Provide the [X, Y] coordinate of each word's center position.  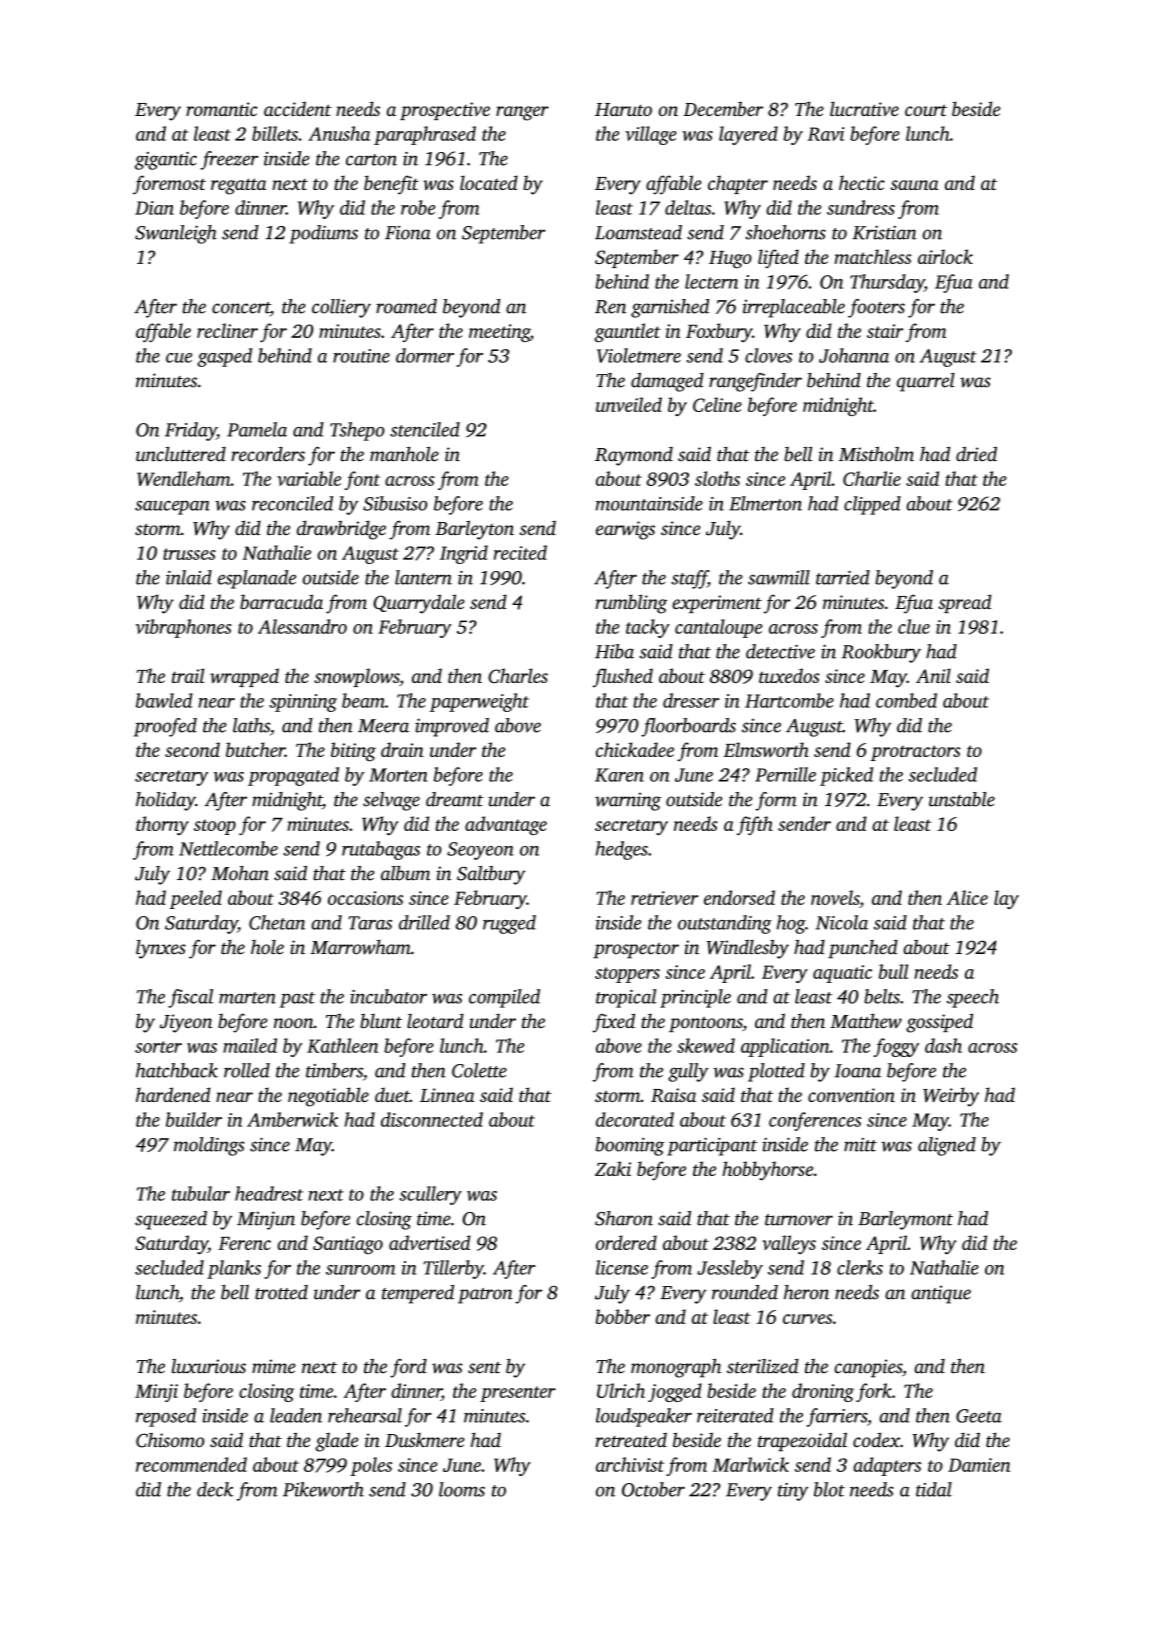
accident [298, 108]
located [489, 182]
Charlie [872, 478]
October [653, 1489]
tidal [934, 1489]
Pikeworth [323, 1489]
